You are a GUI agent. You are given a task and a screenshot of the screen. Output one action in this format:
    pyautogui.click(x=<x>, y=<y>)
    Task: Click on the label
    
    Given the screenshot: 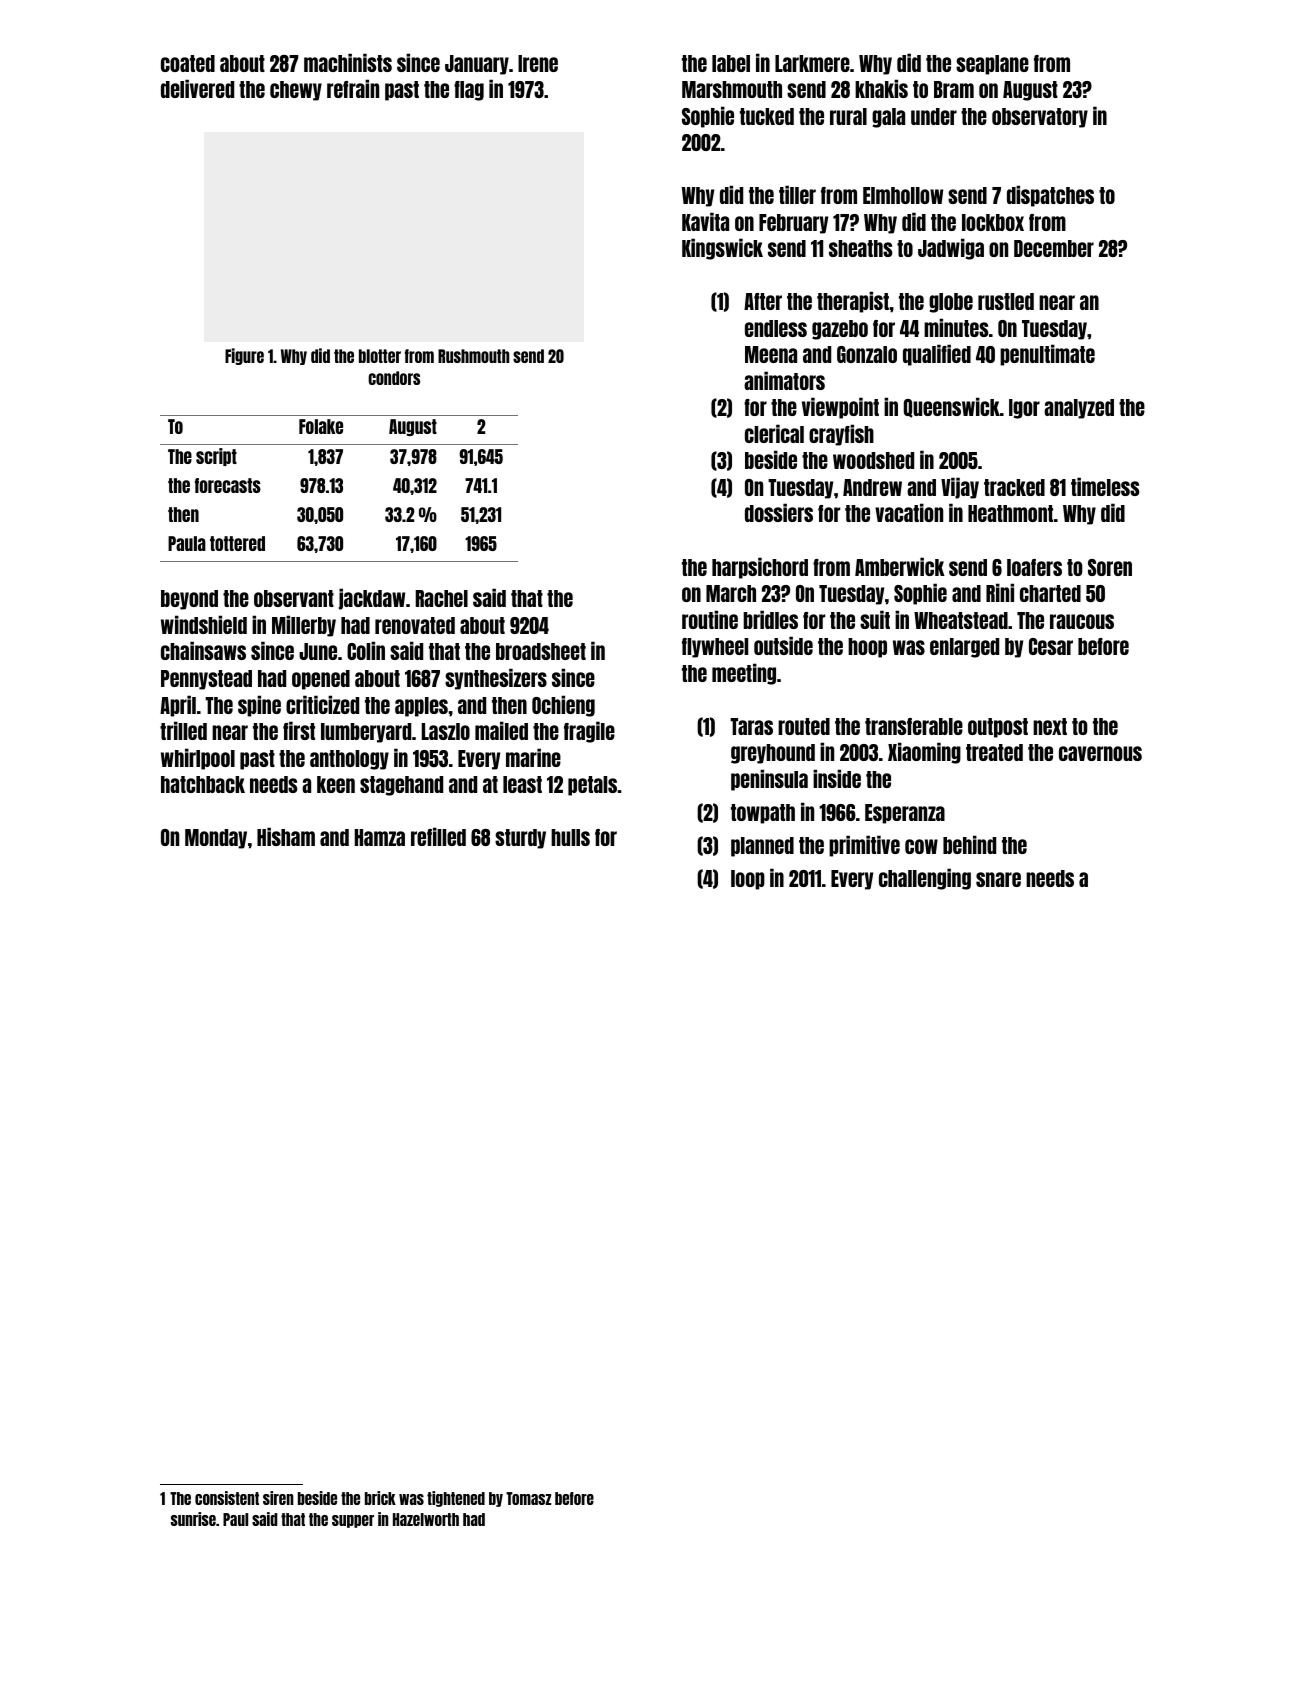 What is the action you would take?
    pyautogui.click(x=731, y=63)
